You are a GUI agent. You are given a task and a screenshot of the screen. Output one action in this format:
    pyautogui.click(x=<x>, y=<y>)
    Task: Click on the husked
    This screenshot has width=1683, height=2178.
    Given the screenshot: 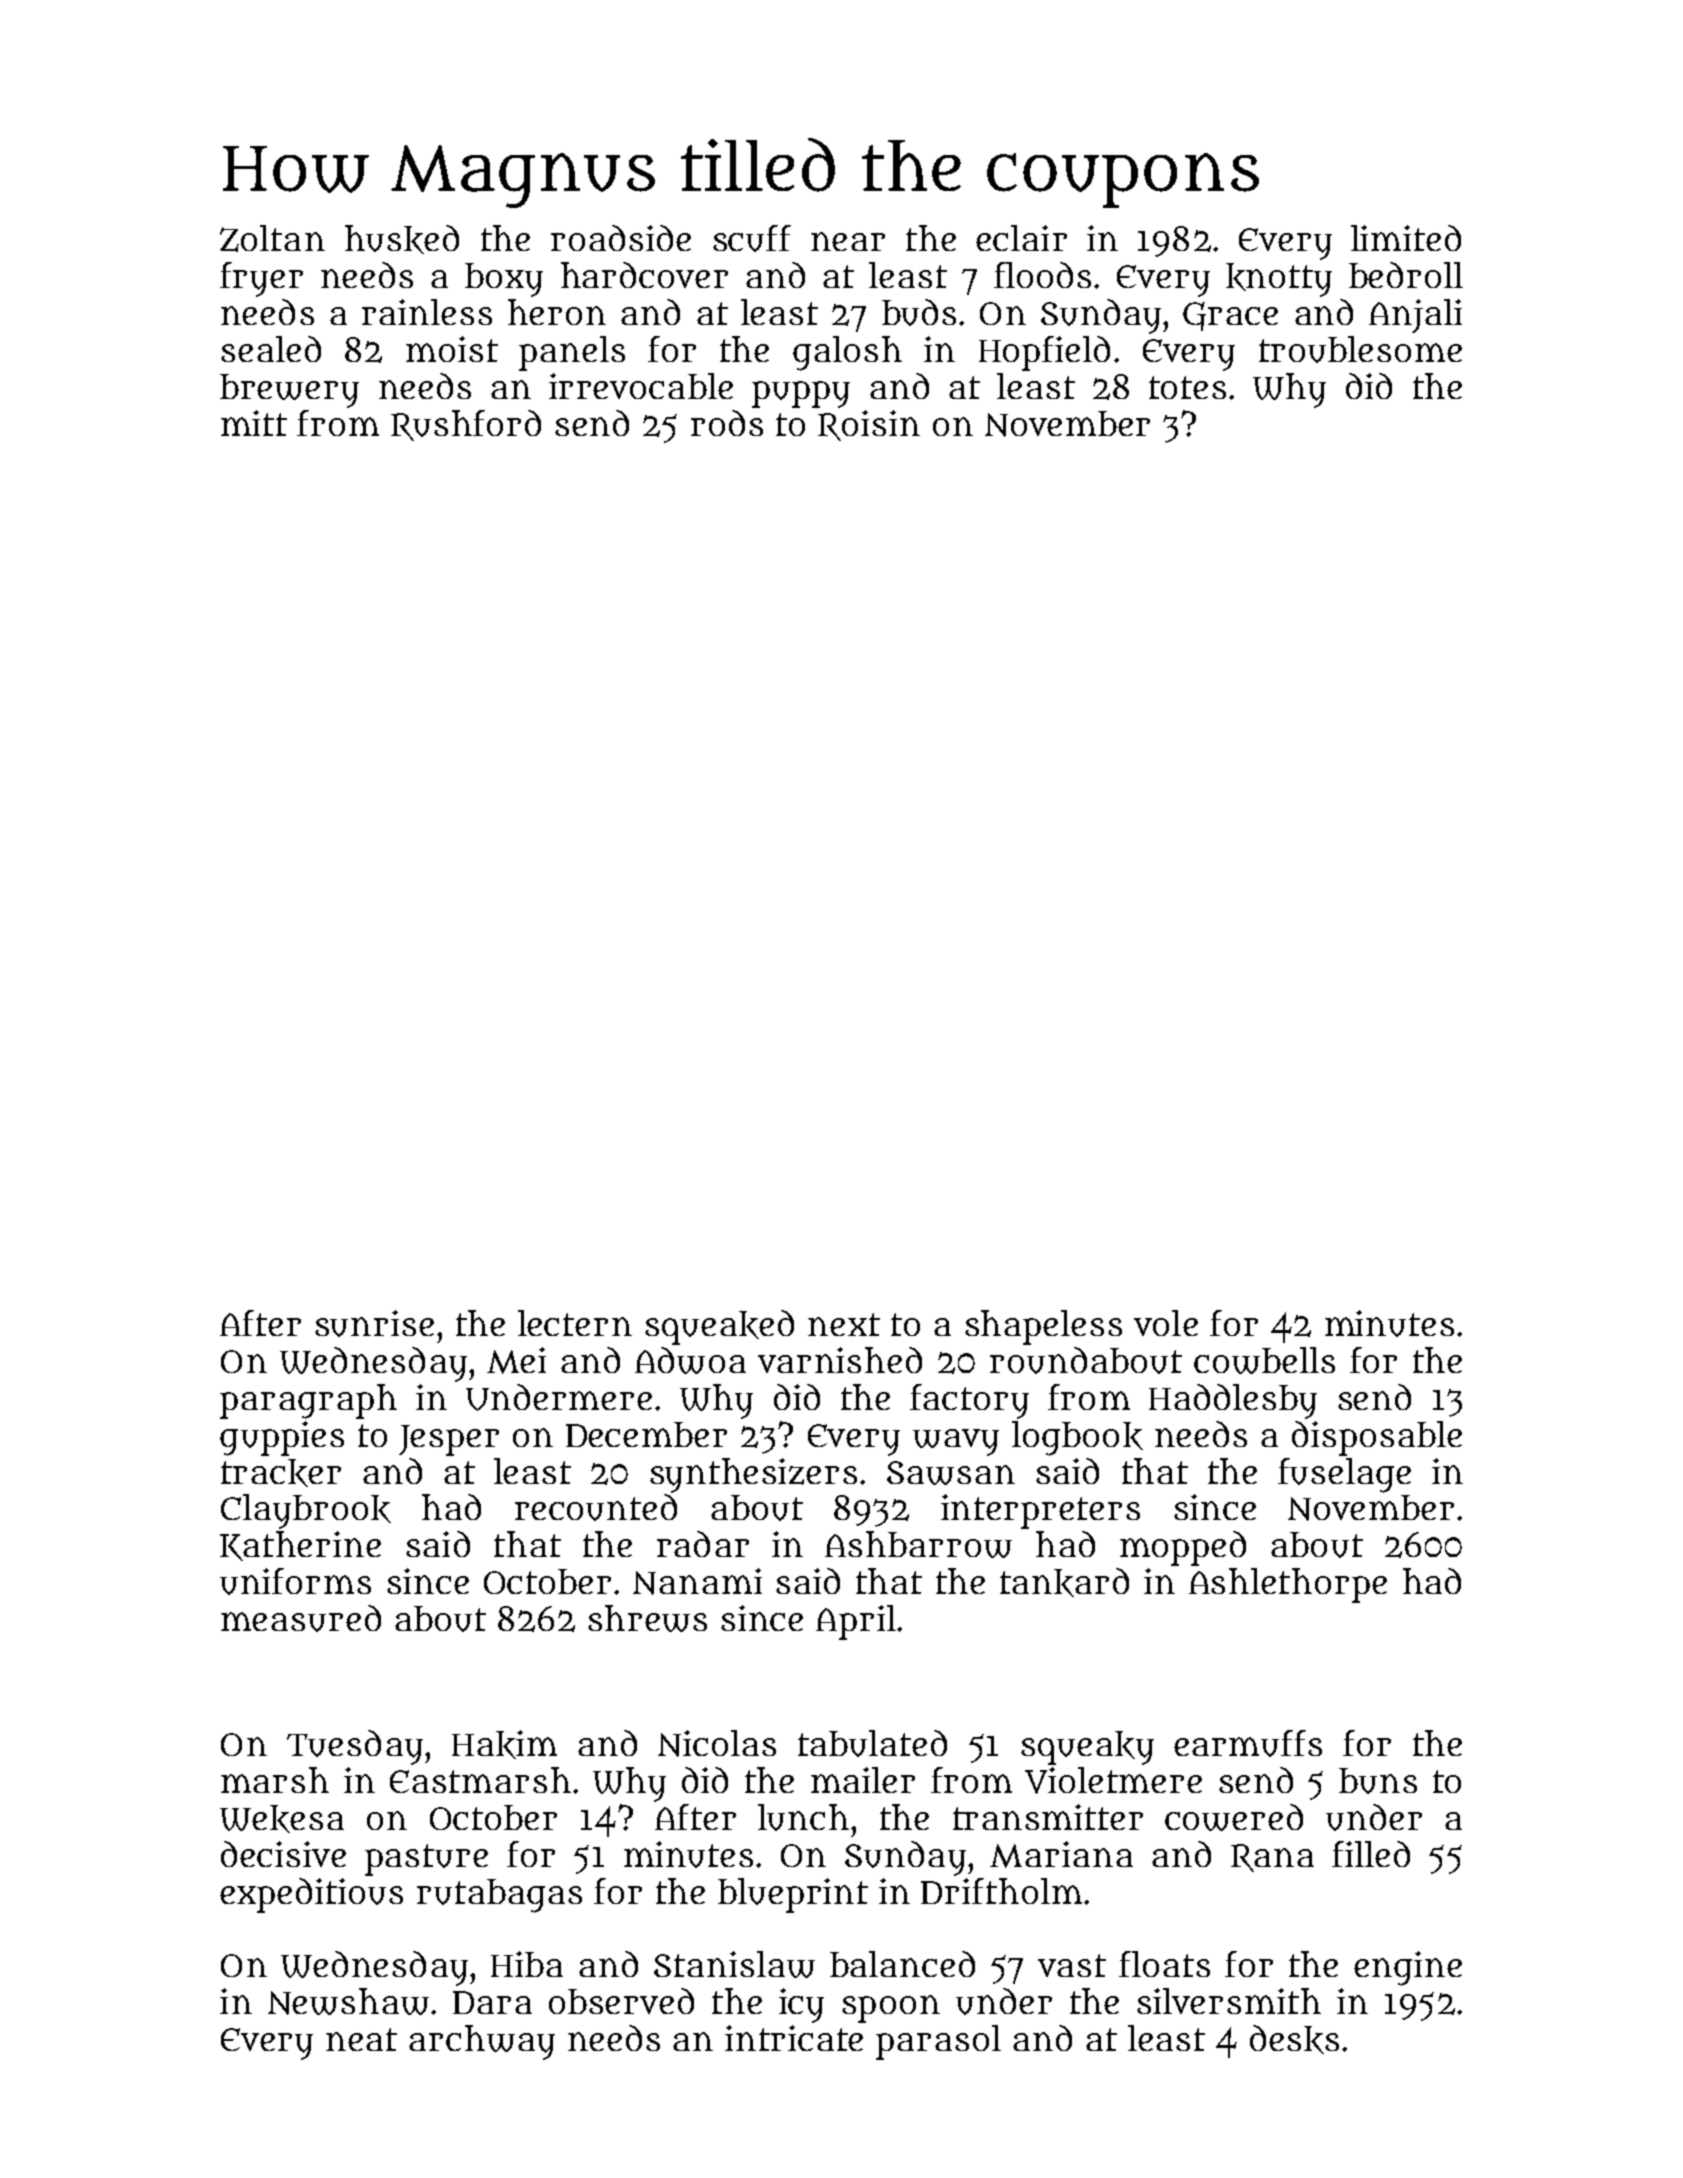 What is the action you would take?
    pyautogui.click(x=402, y=239)
